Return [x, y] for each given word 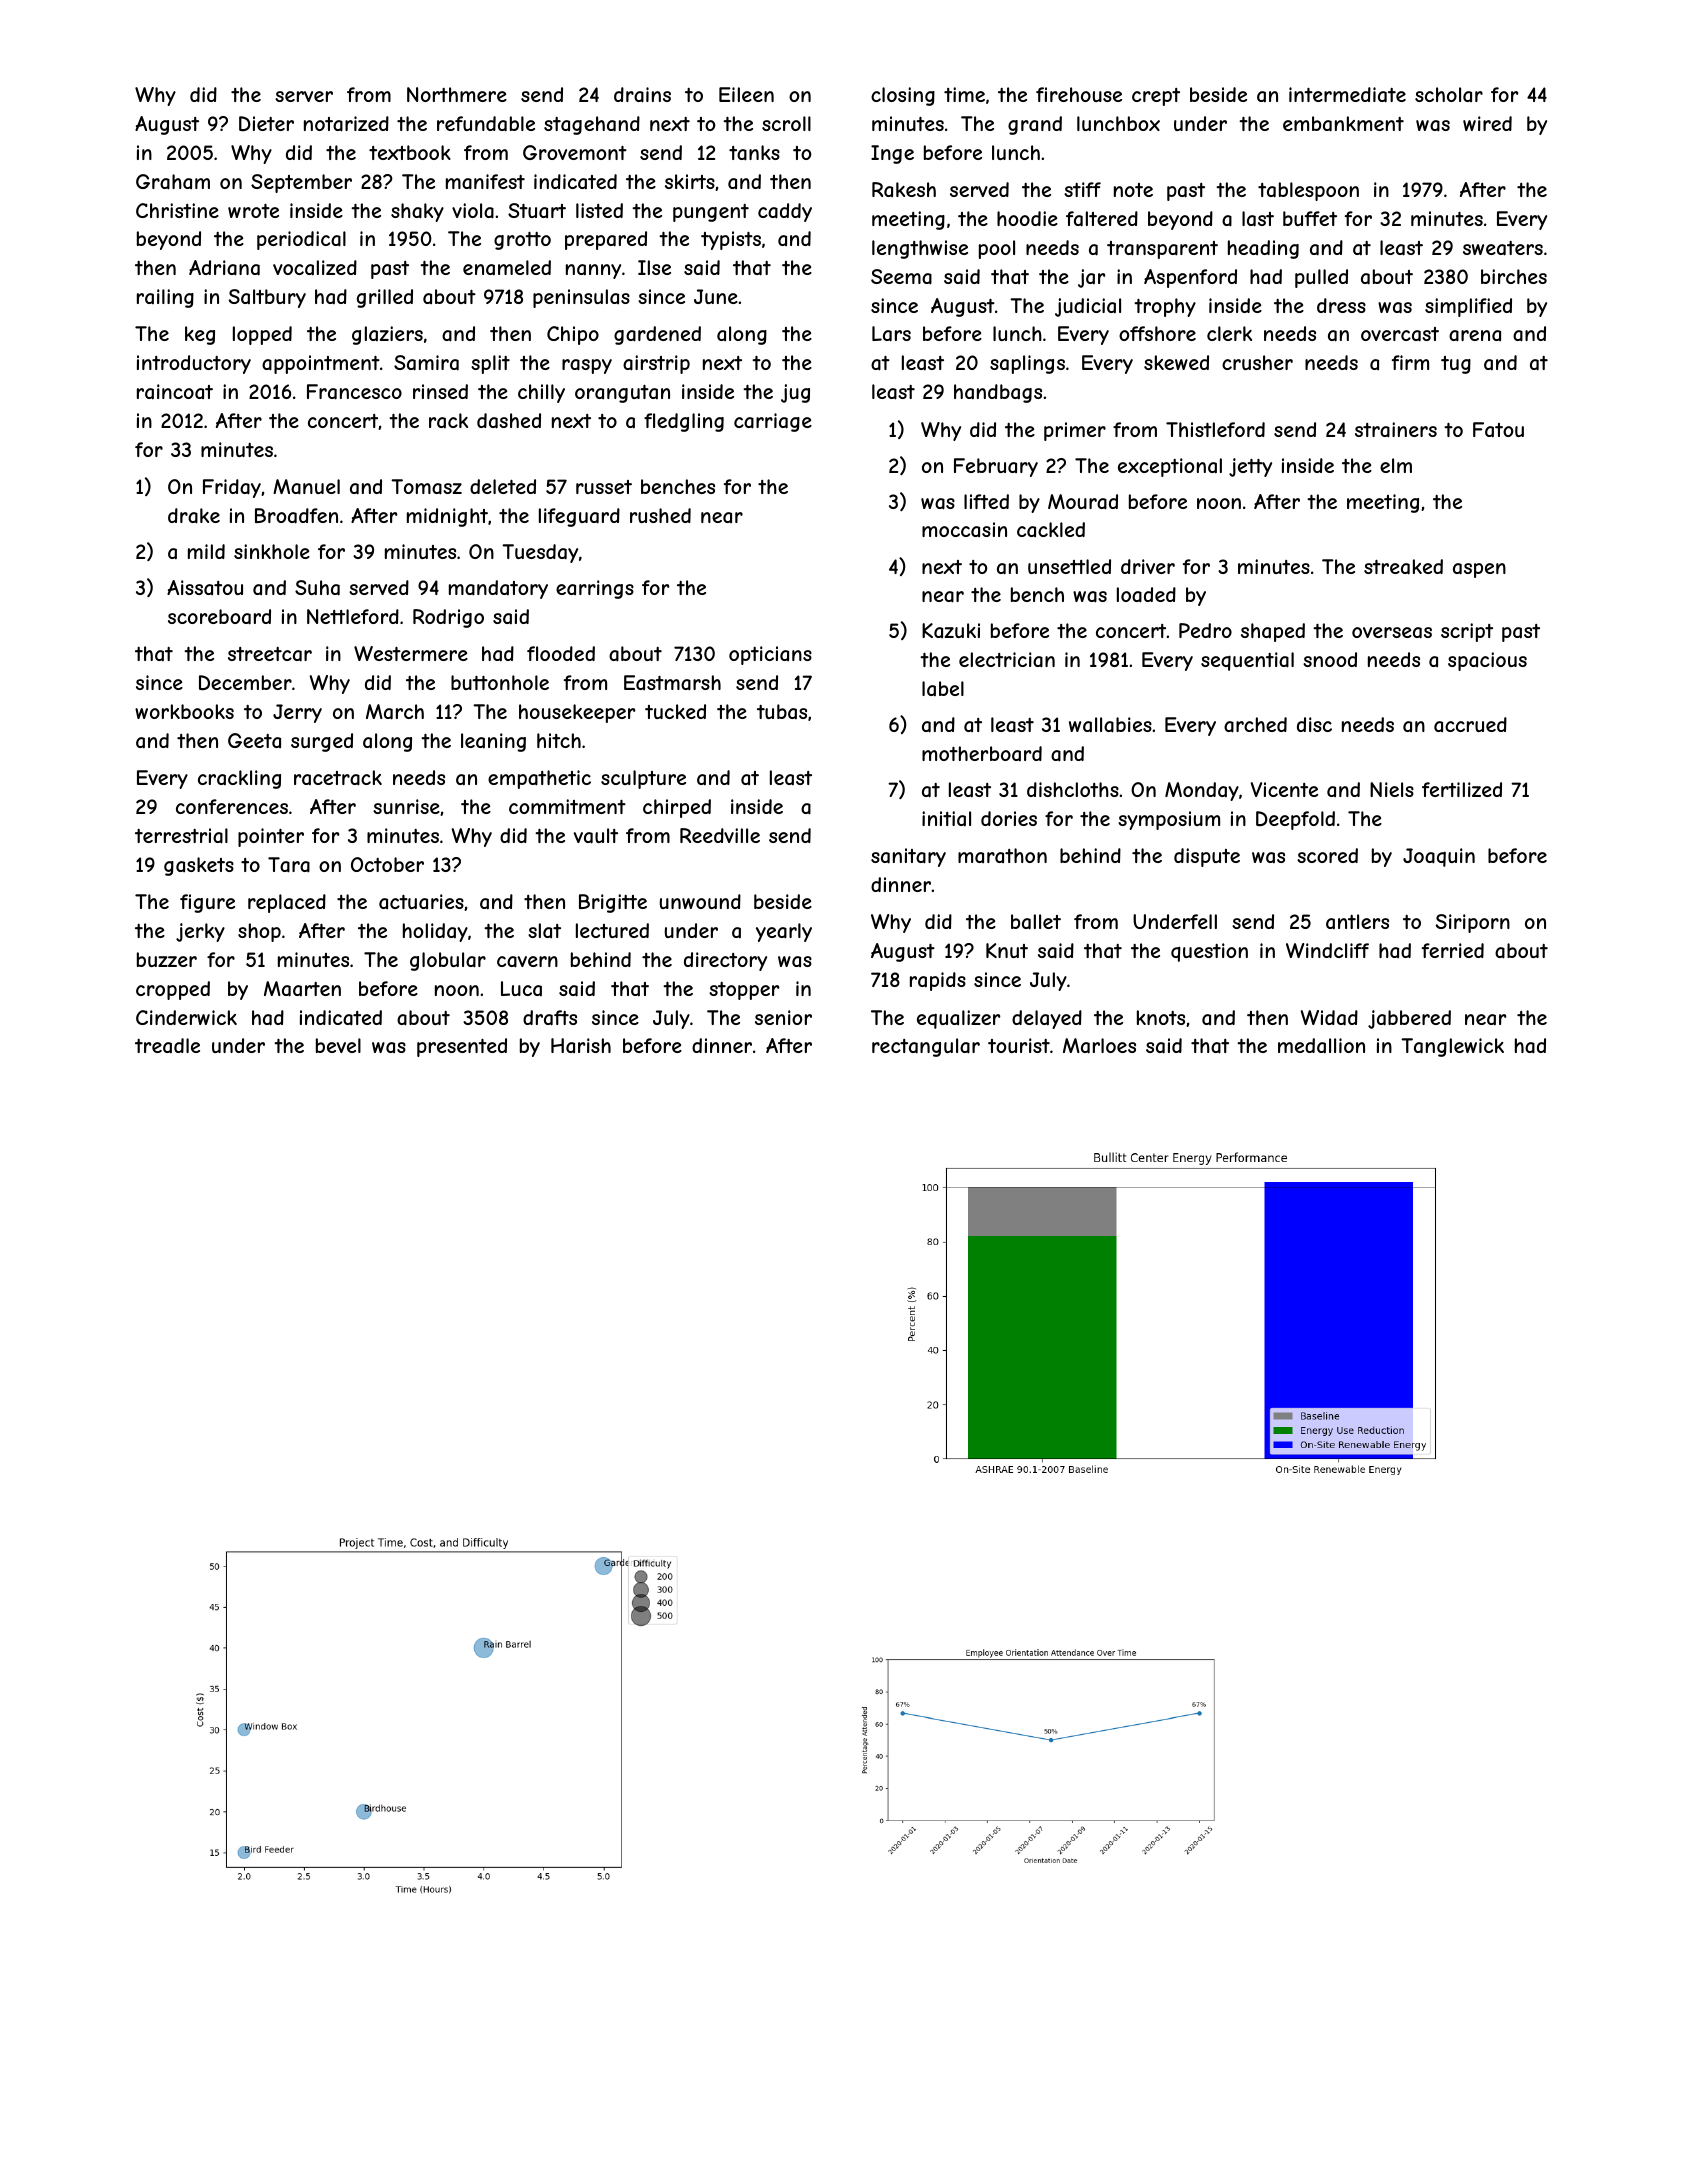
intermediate [1347, 95]
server [304, 96]
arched [1255, 725]
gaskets [199, 866]
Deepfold [1295, 820]
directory [725, 961]
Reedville [720, 835]
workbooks [184, 711]
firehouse [1079, 94]
